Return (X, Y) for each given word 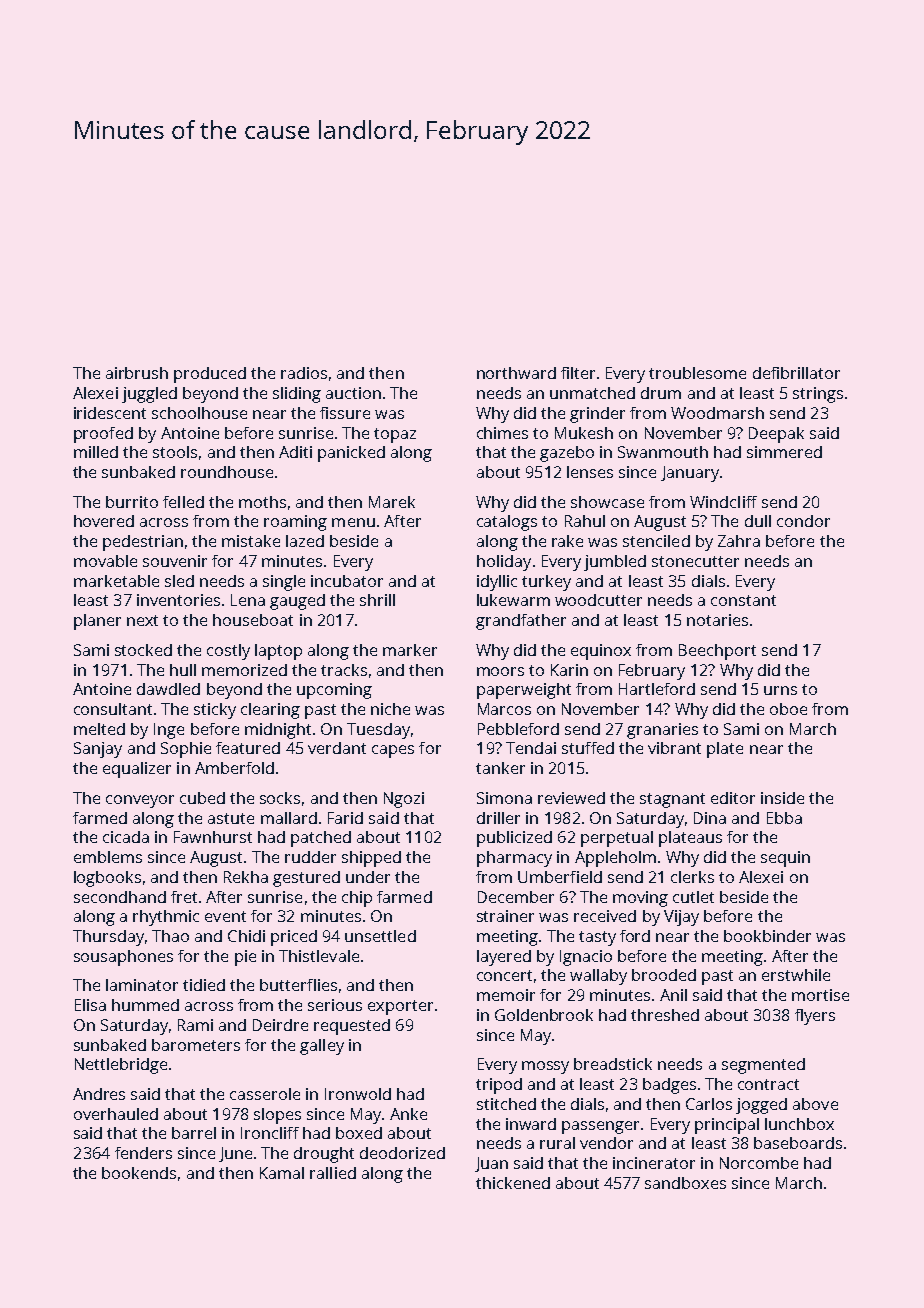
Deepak (776, 435)
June (235, 1154)
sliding (297, 395)
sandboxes (685, 1183)
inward (531, 1124)
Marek (392, 502)
